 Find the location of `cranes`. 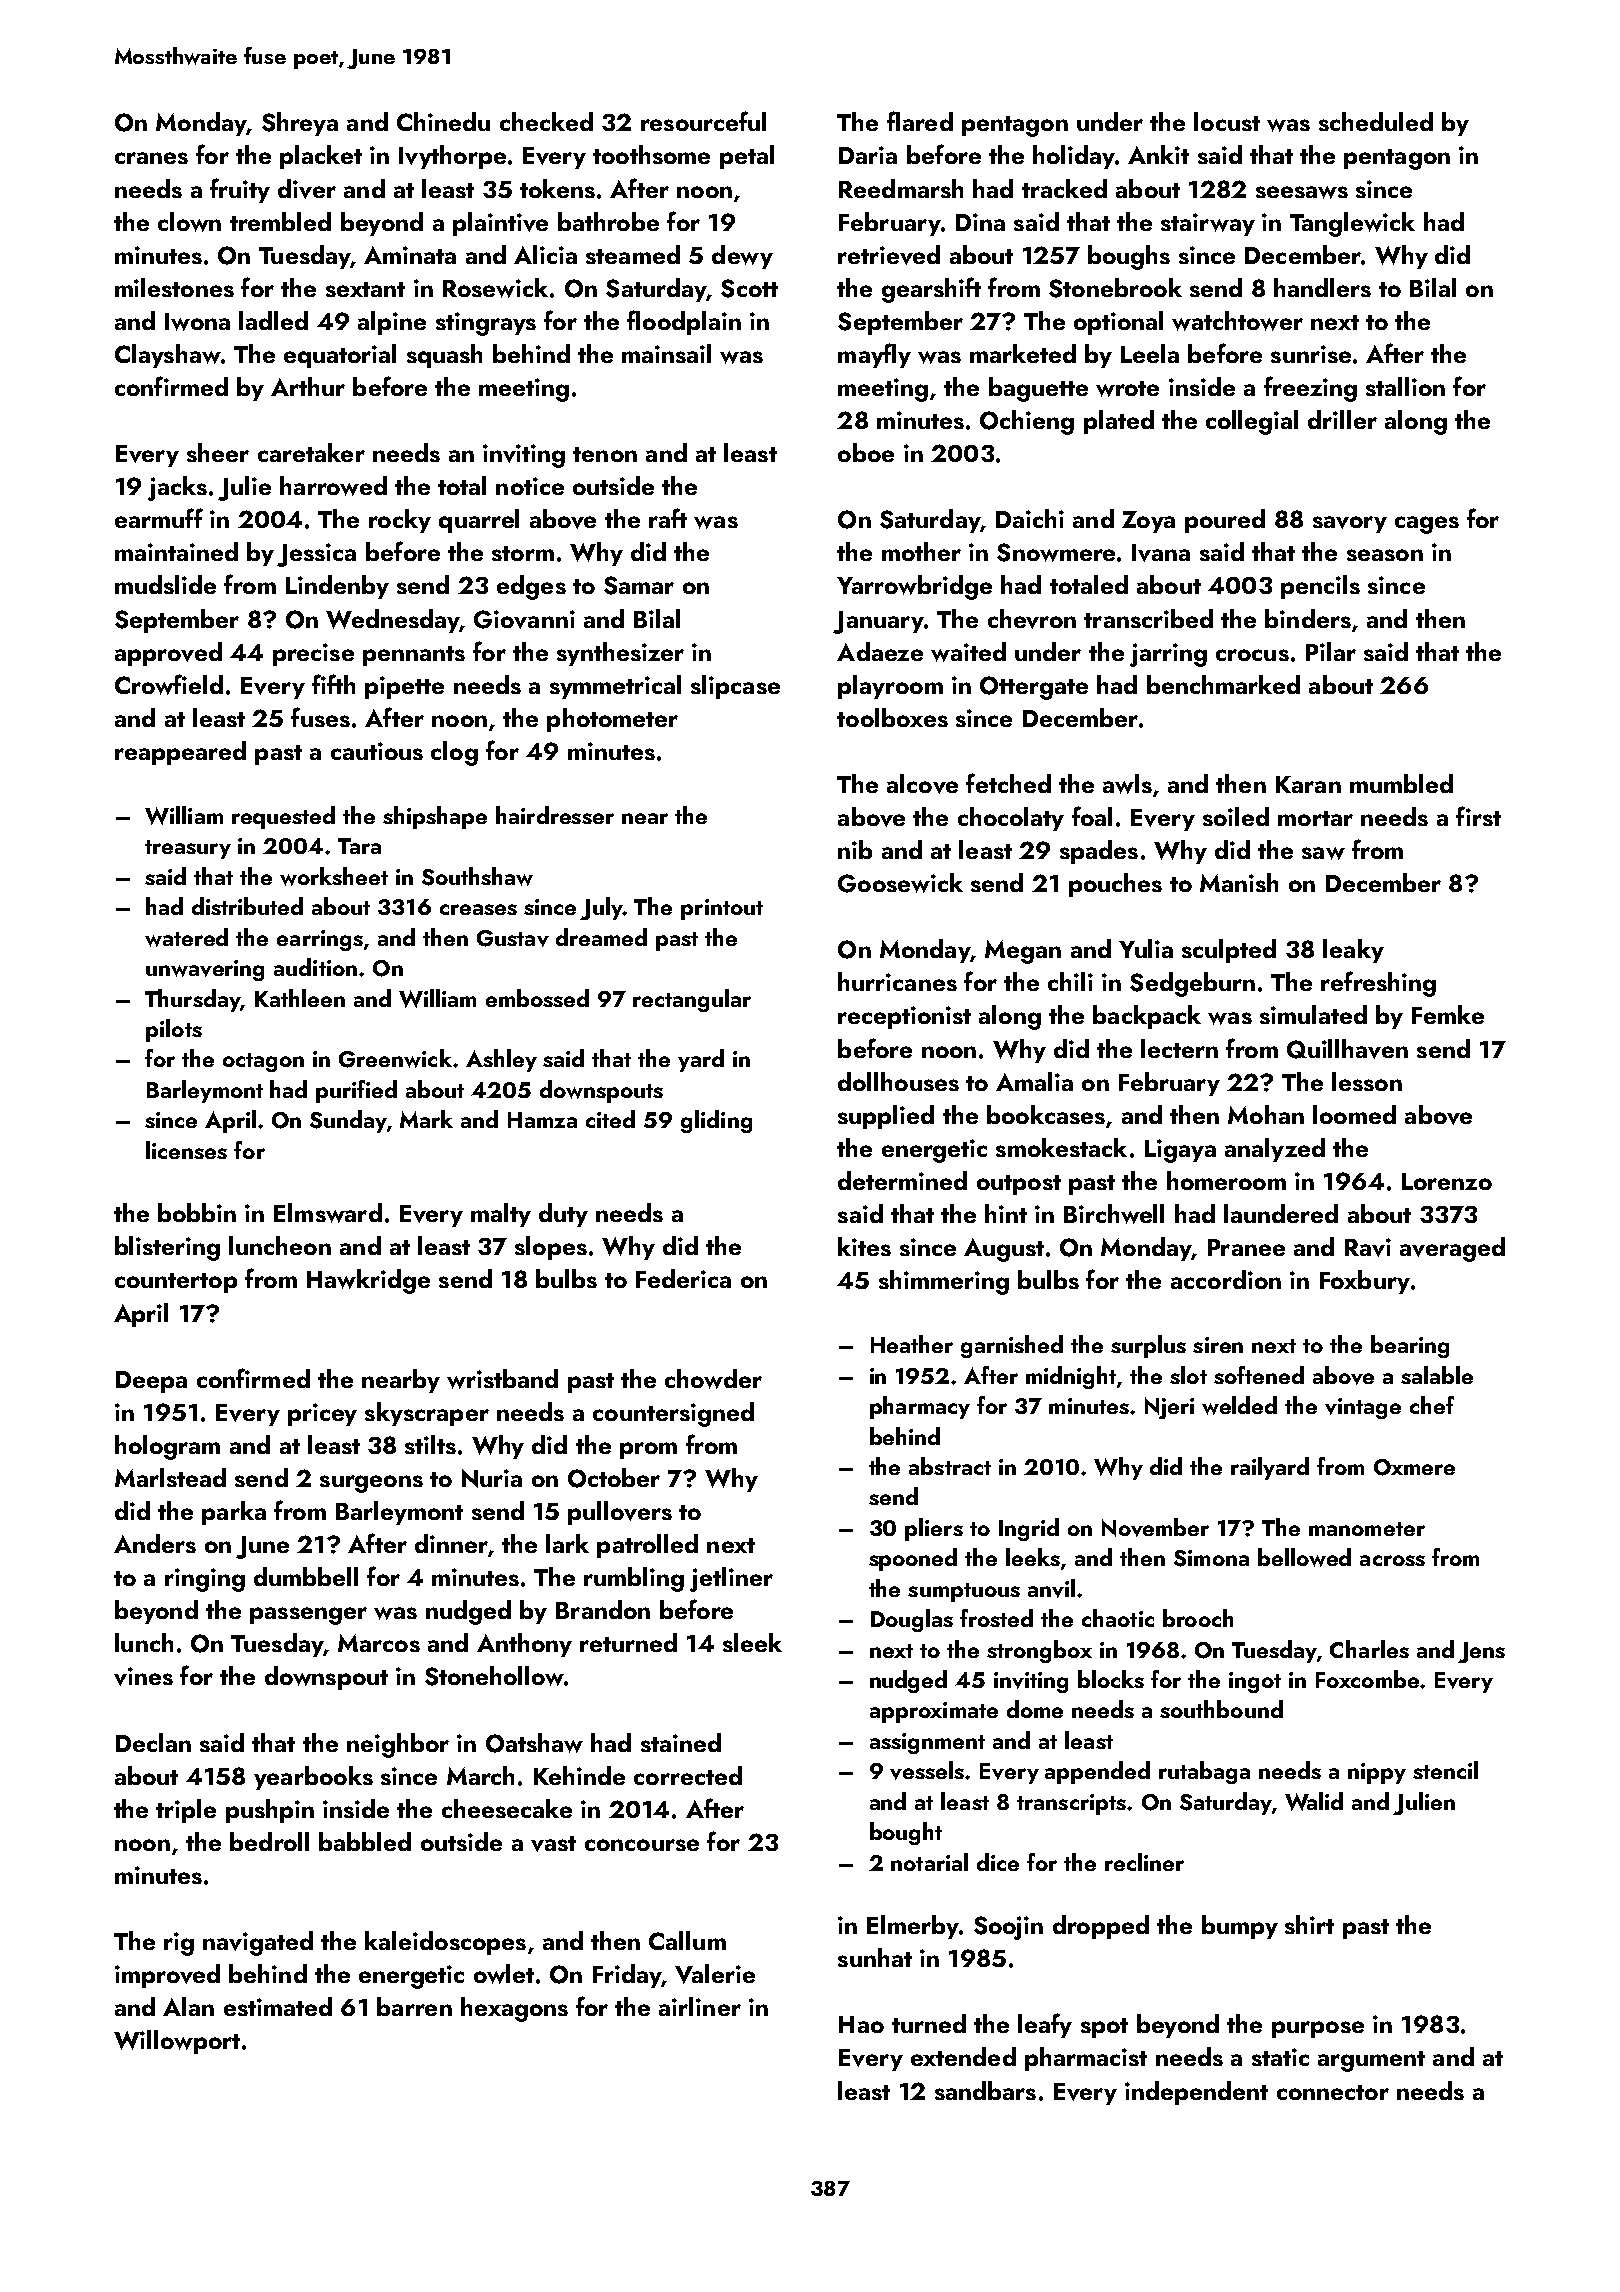

cranes is located at coordinates (151, 158).
